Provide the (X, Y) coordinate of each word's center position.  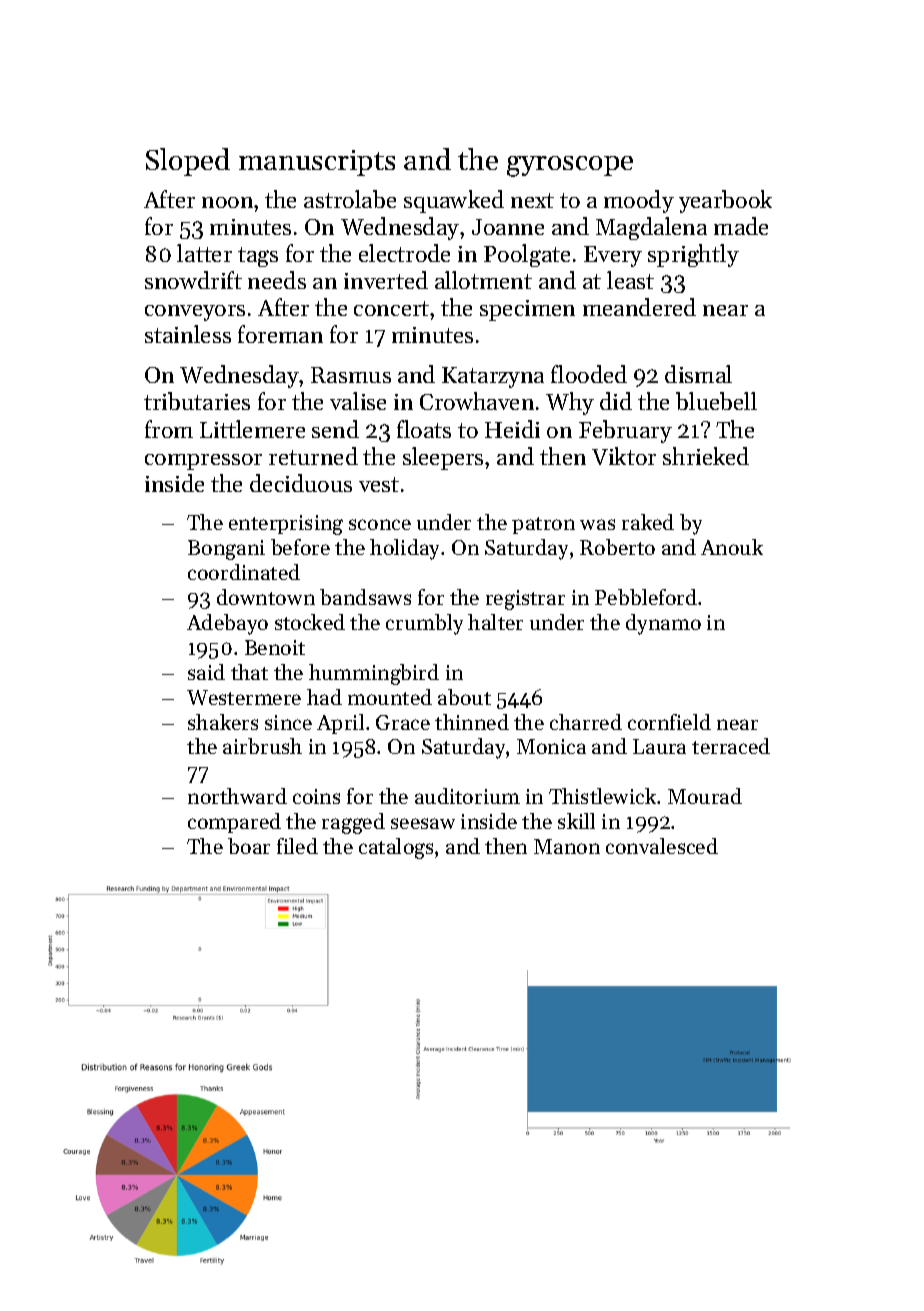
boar (249, 846)
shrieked (706, 456)
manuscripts (317, 163)
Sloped (188, 162)
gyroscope (570, 166)
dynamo (663, 624)
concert (391, 308)
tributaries (197, 401)
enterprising (286, 525)
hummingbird (374, 674)
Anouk (732, 547)
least (630, 280)
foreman (280, 334)
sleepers (443, 458)
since (288, 722)
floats (424, 429)
